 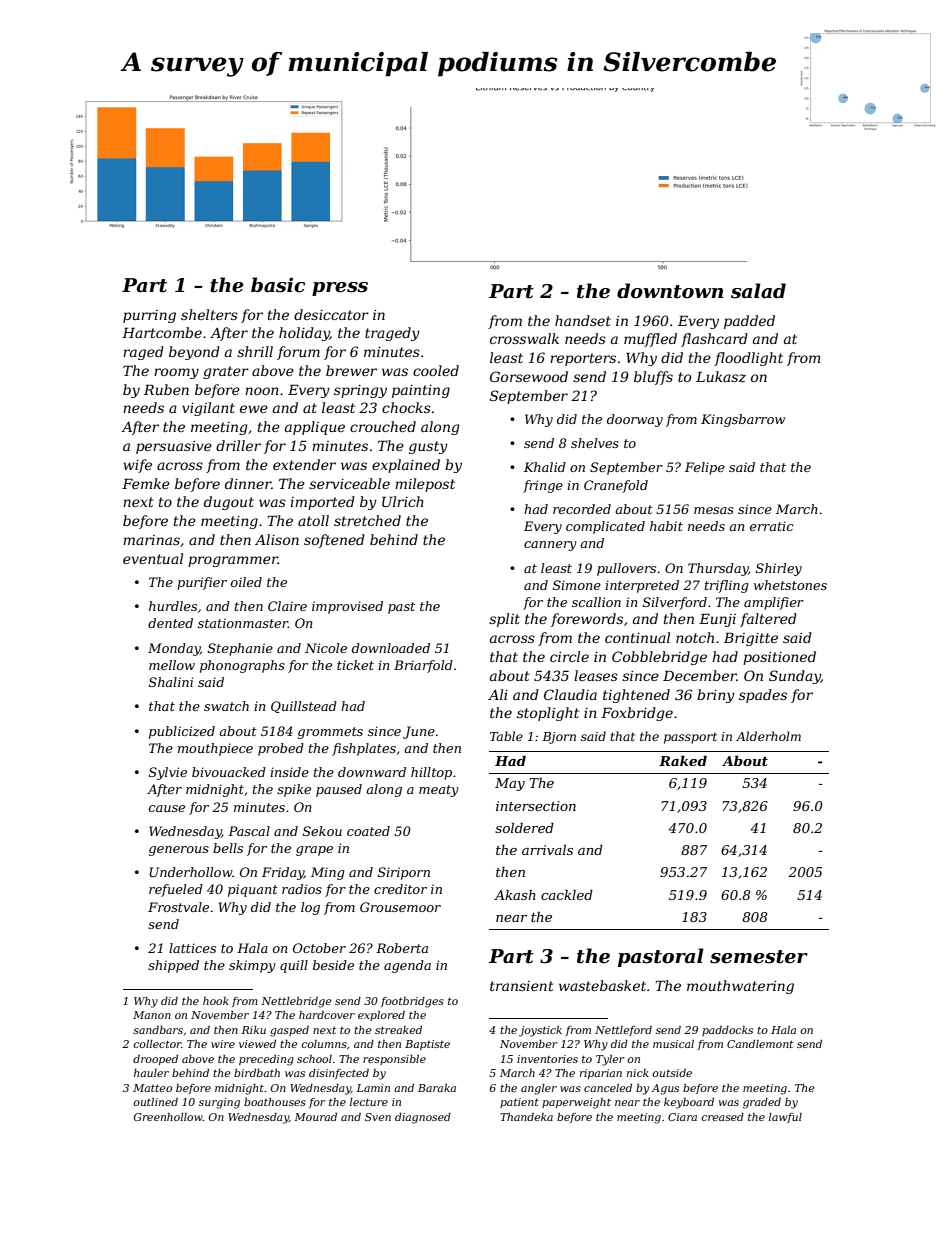 I want to click on crouched, so click(x=383, y=426).
